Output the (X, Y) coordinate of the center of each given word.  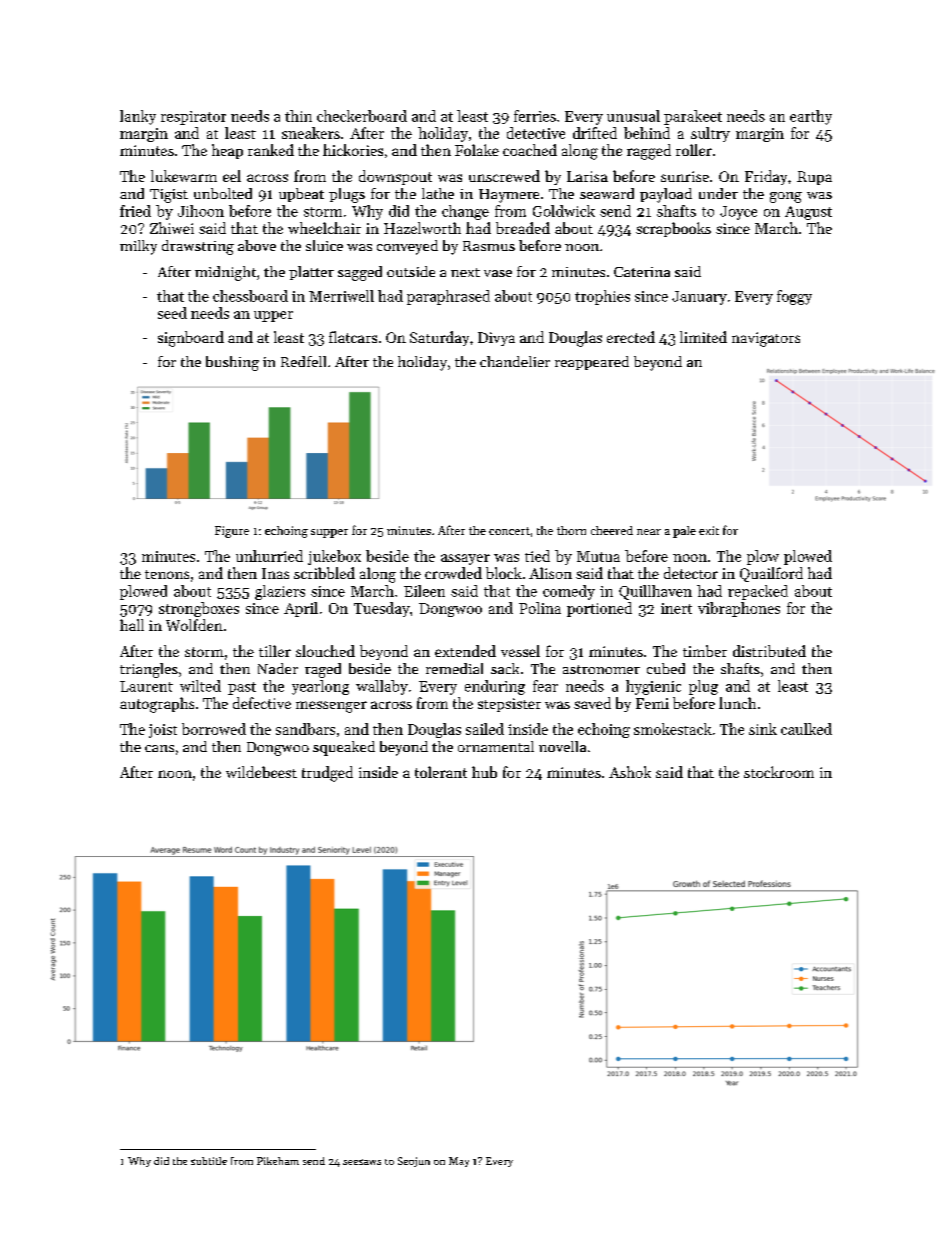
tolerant (441, 772)
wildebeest (261, 772)
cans (159, 748)
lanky (138, 117)
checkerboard (362, 116)
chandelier (515, 361)
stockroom (779, 772)
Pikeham (278, 1161)
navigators (766, 339)
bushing (232, 363)
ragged (649, 152)
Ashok (630, 772)
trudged (327, 774)
